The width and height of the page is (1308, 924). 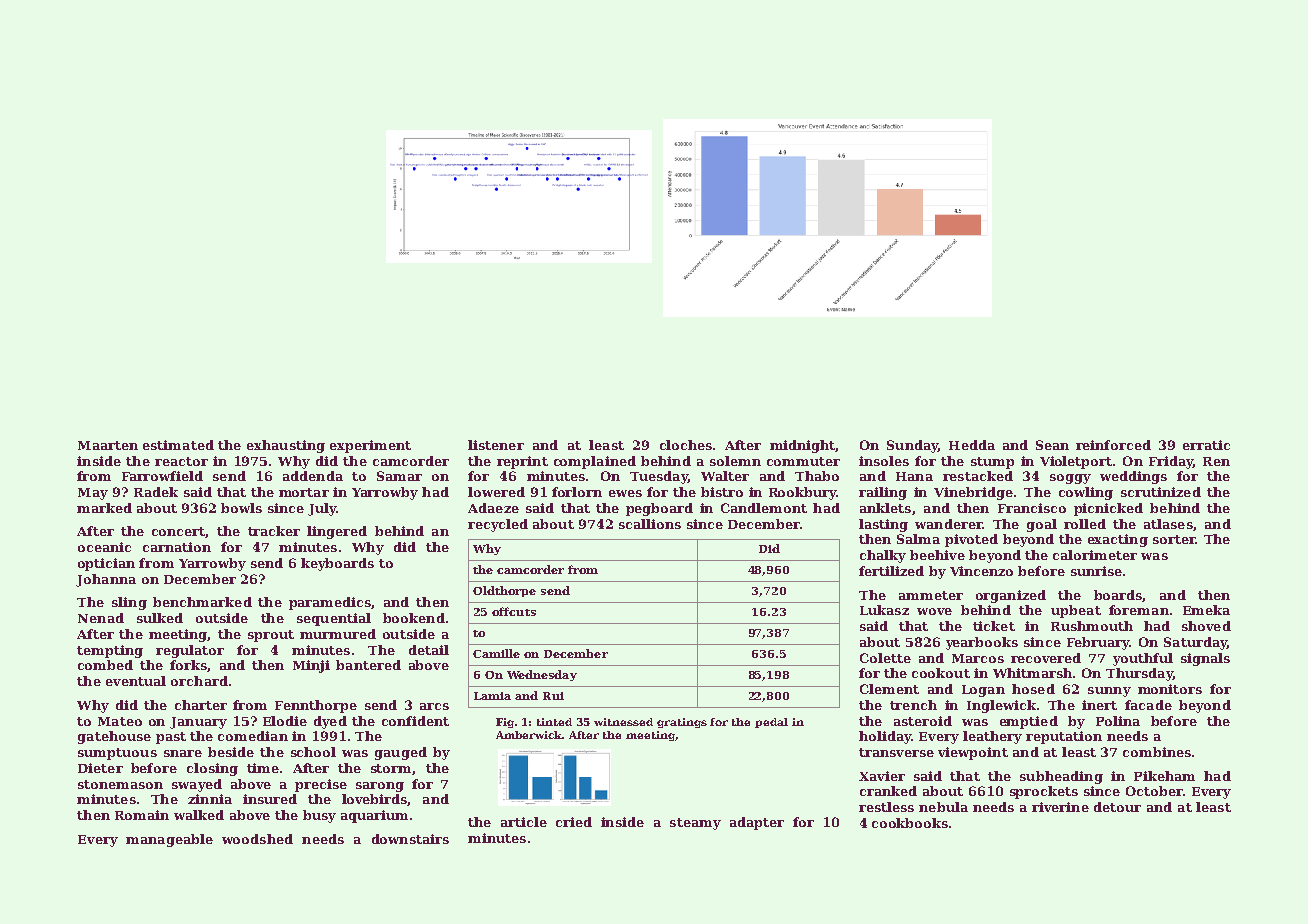 I want to click on combines, so click(x=1157, y=752).
